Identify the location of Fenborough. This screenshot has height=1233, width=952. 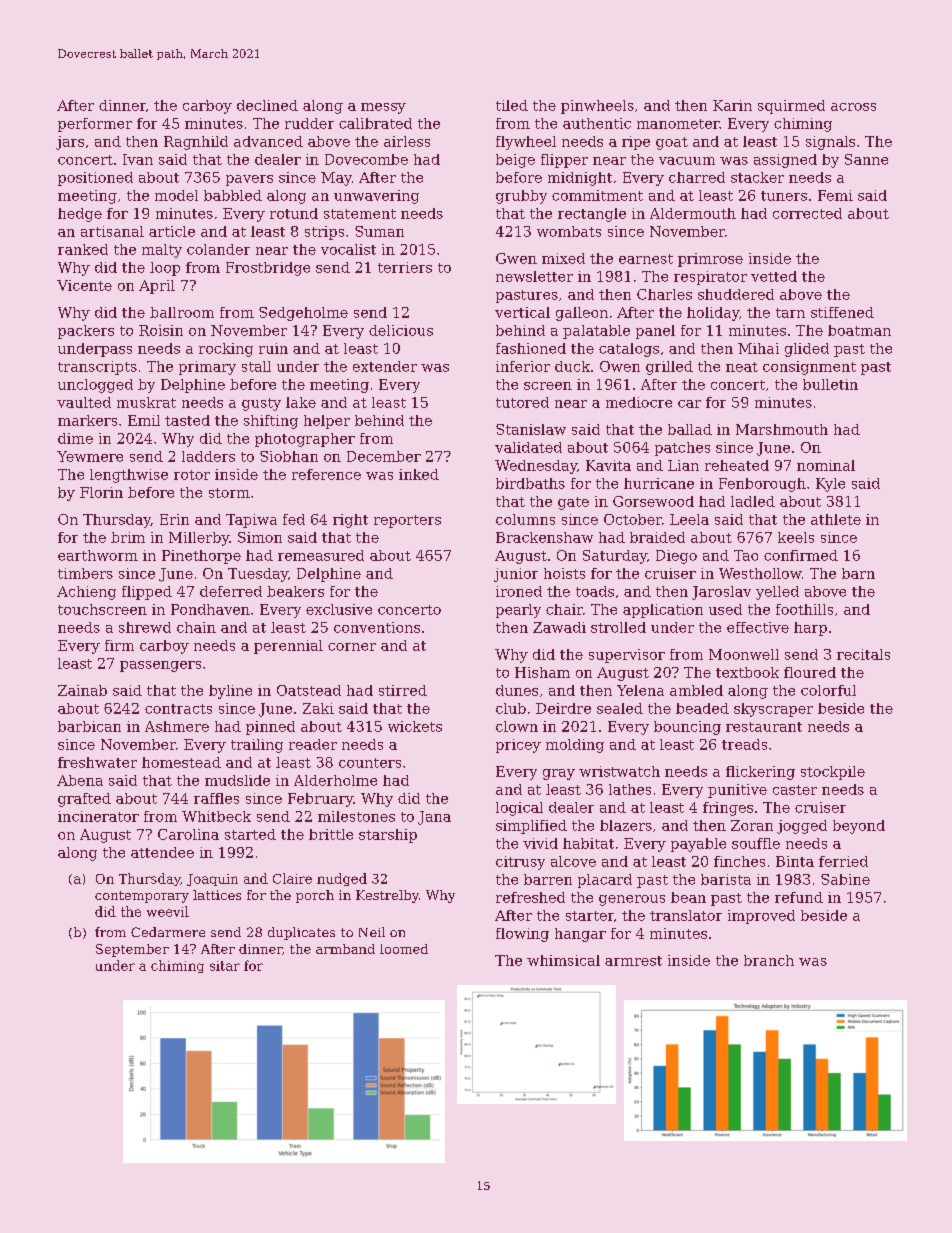
(762, 485).
